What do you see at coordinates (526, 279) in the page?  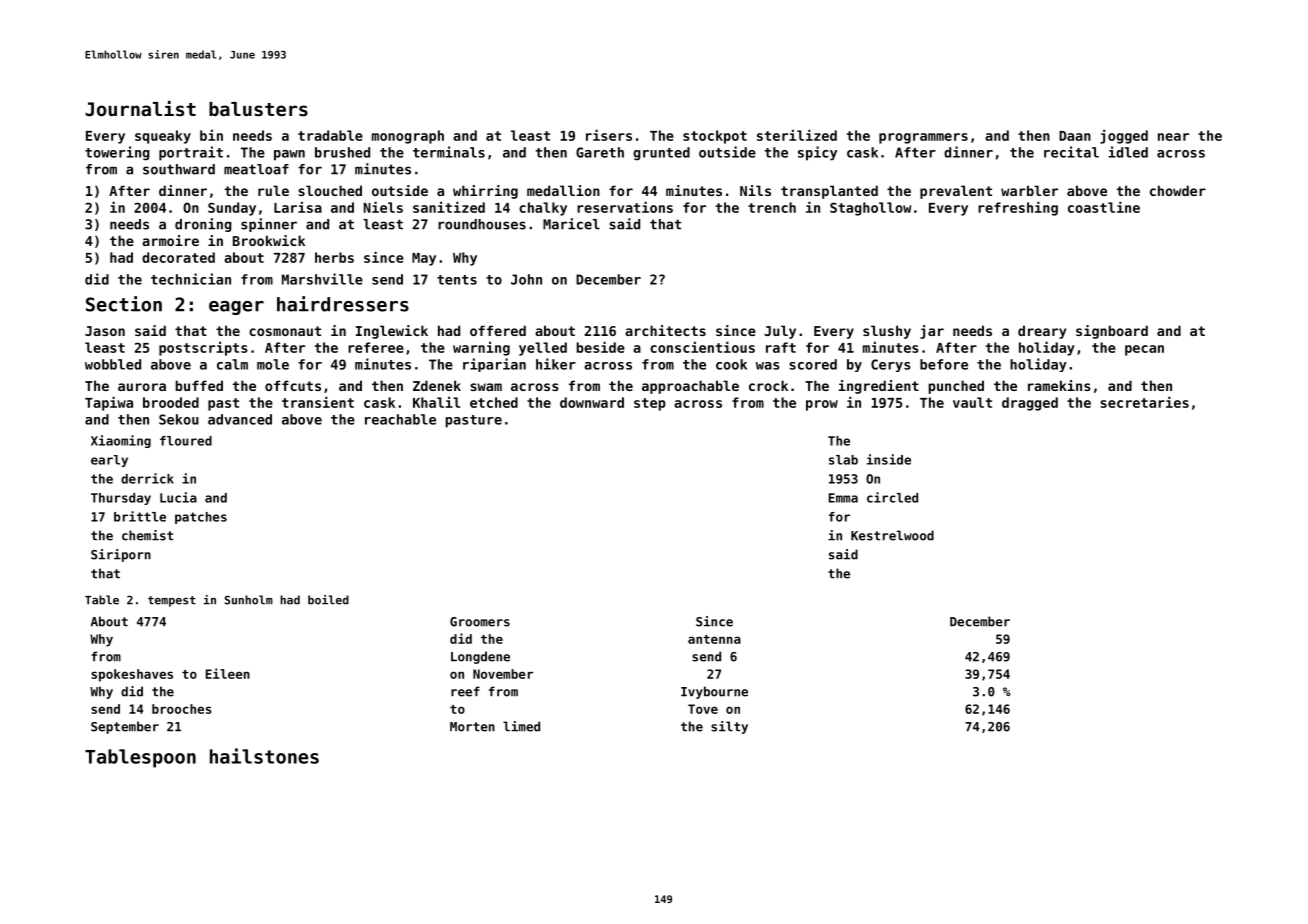 I see `John` at bounding box center [526, 279].
